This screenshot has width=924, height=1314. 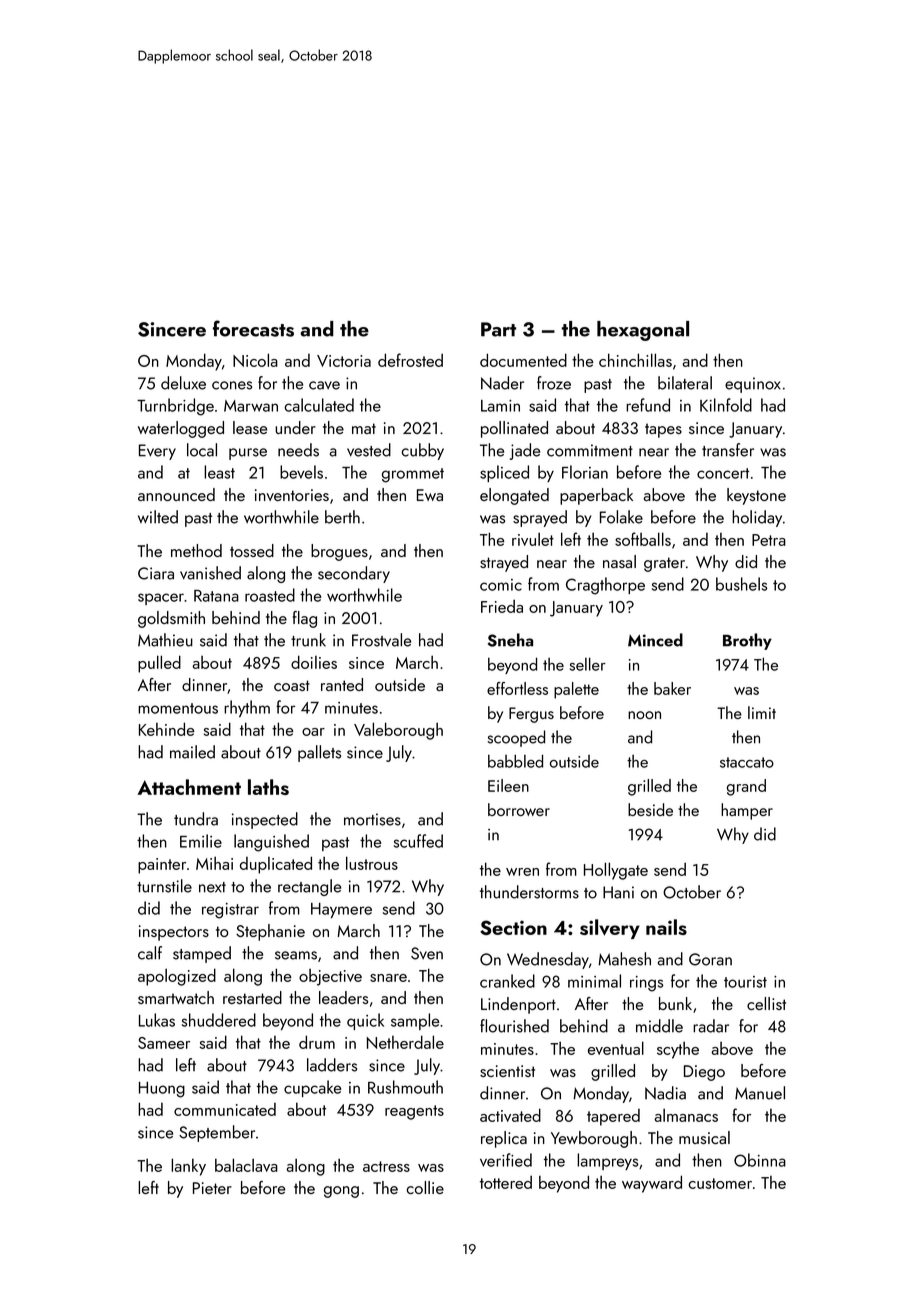 What do you see at coordinates (324, 385) in the screenshot?
I see `cave` at bounding box center [324, 385].
